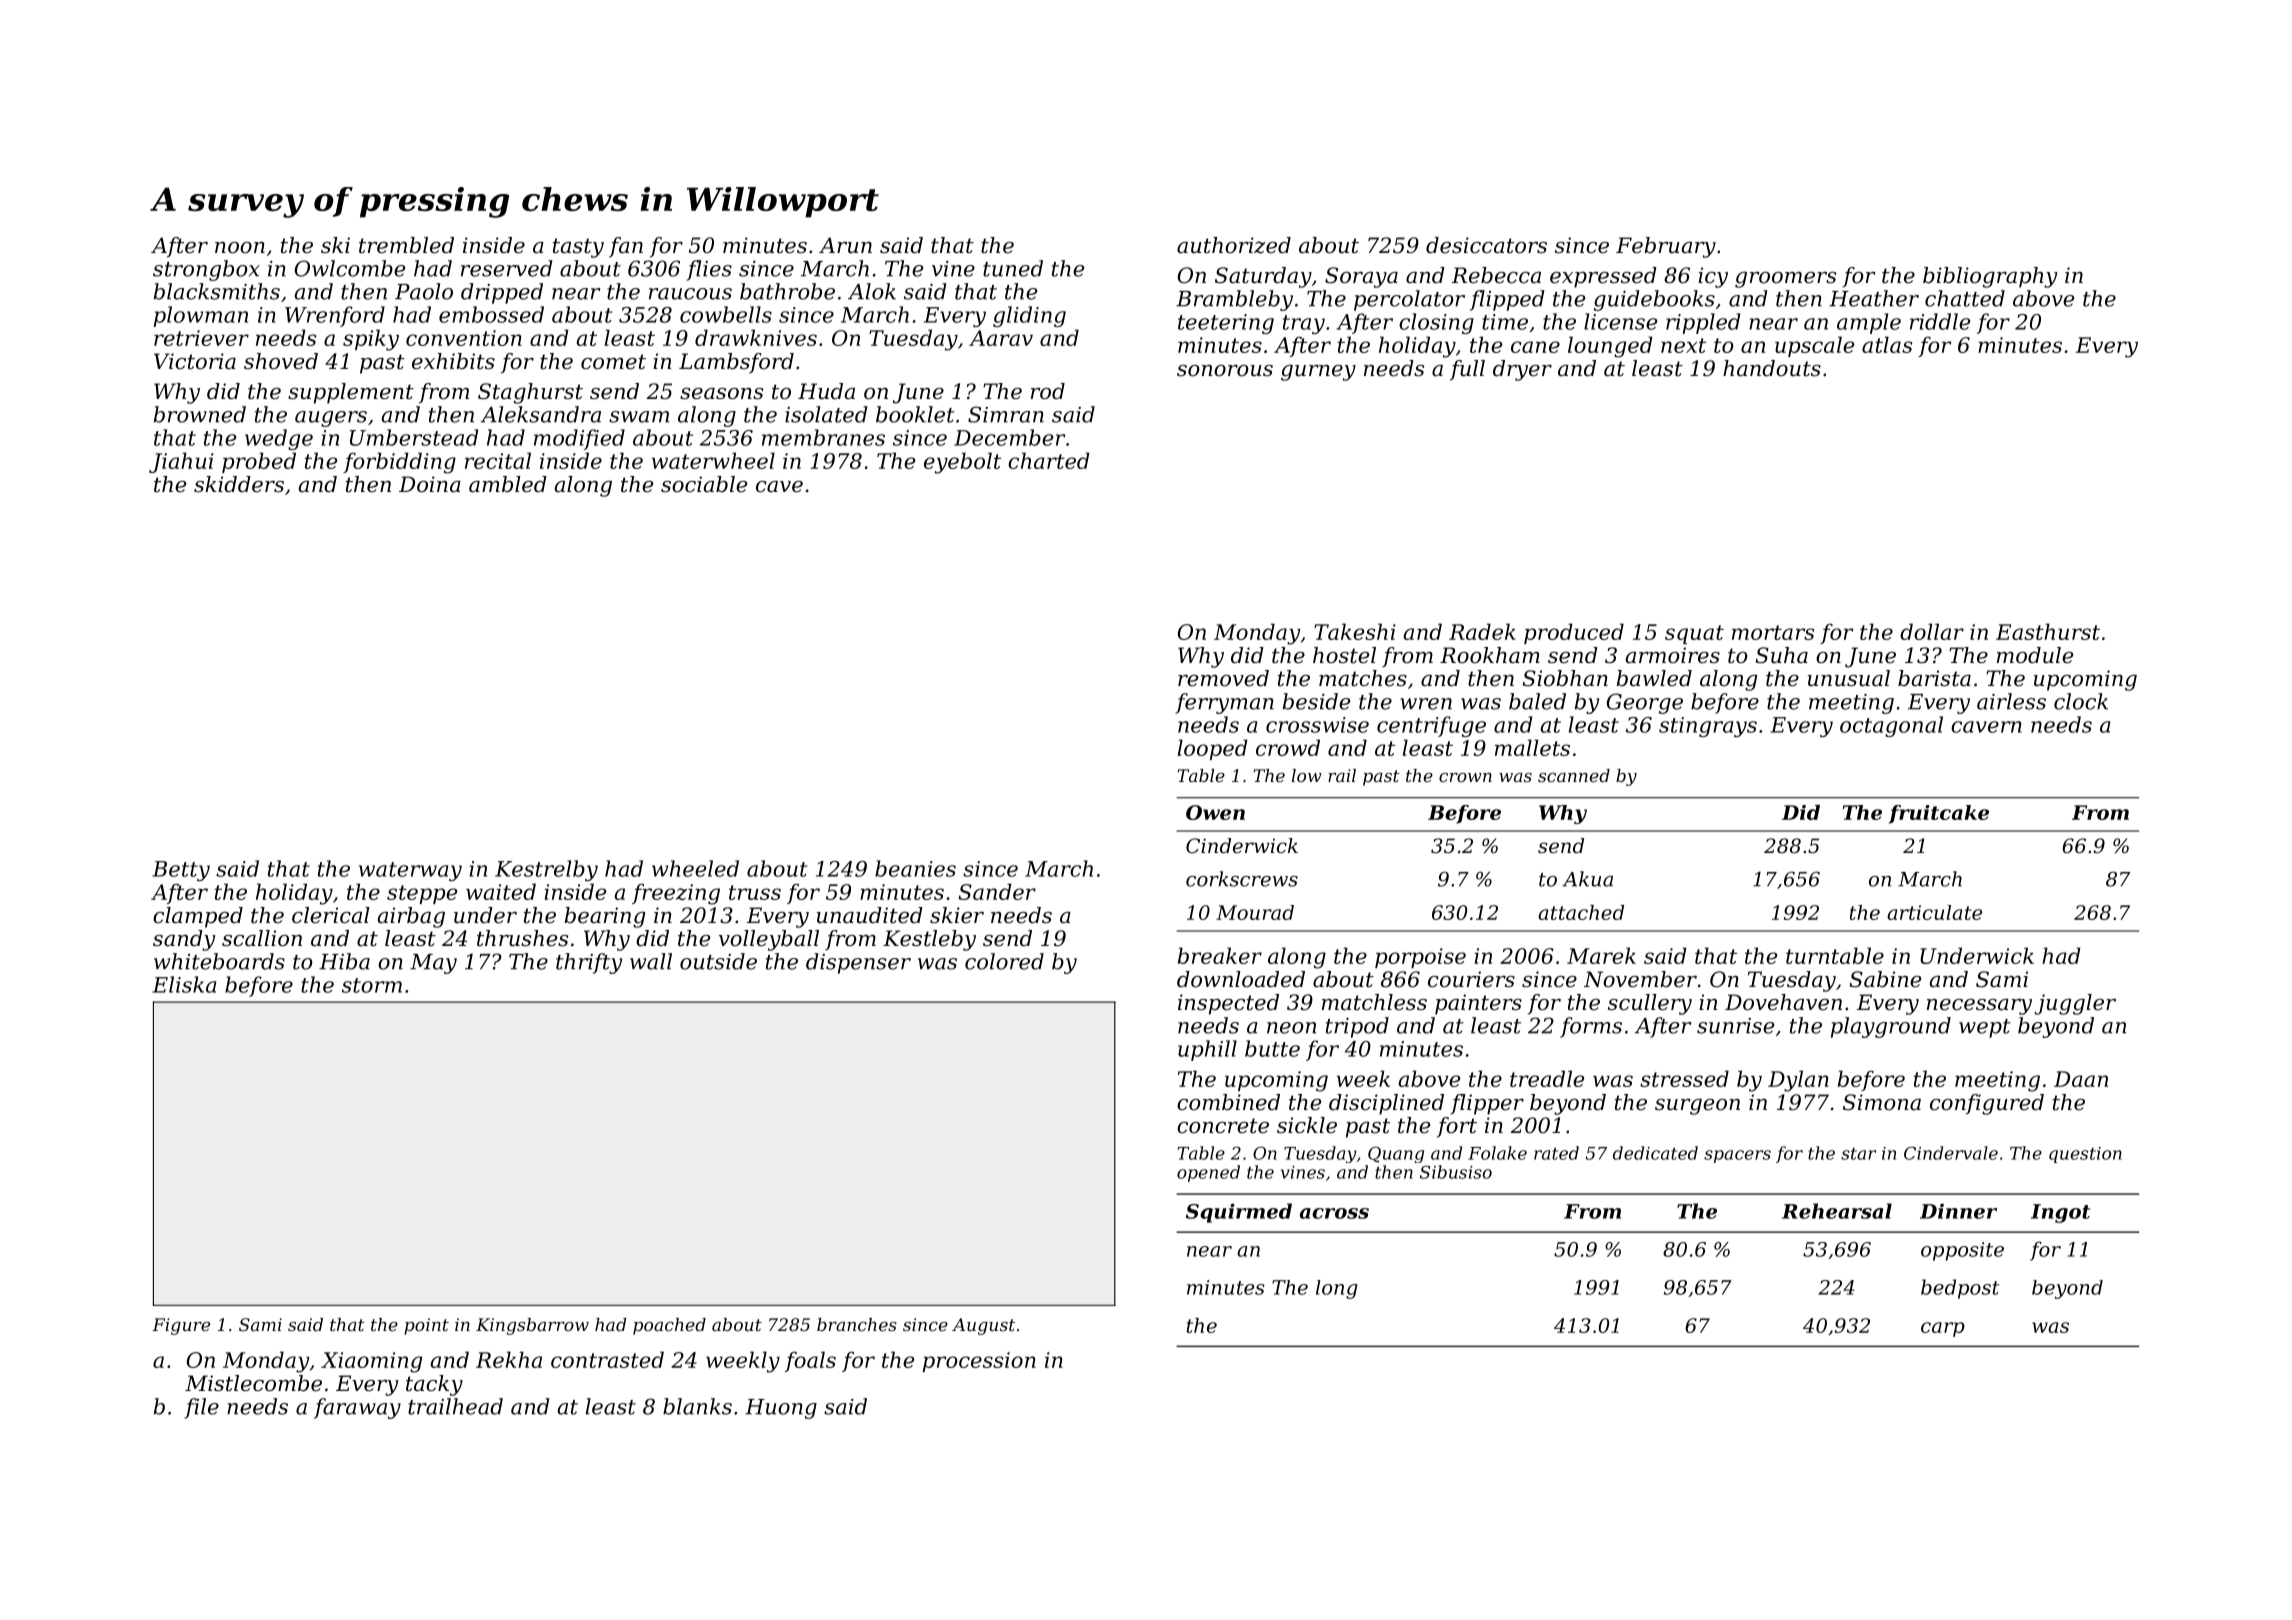  What do you see at coordinates (1242, 846) in the screenshot?
I see `Cinderwick` at bounding box center [1242, 846].
